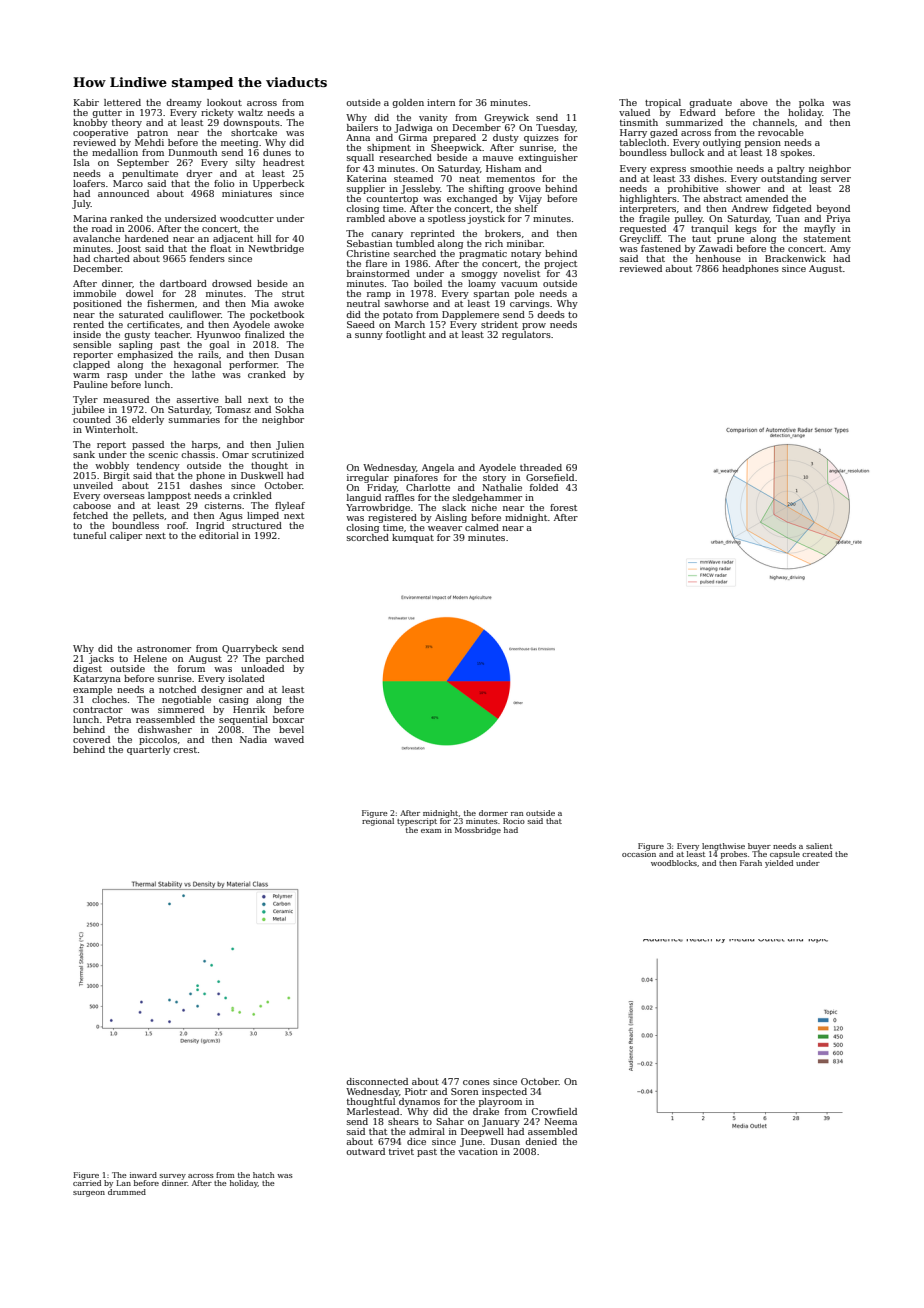 Image resolution: width=924 pixels, height=1308 pixels. Describe the element at coordinates (718, 258) in the screenshot. I see `henhouse` at that location.
